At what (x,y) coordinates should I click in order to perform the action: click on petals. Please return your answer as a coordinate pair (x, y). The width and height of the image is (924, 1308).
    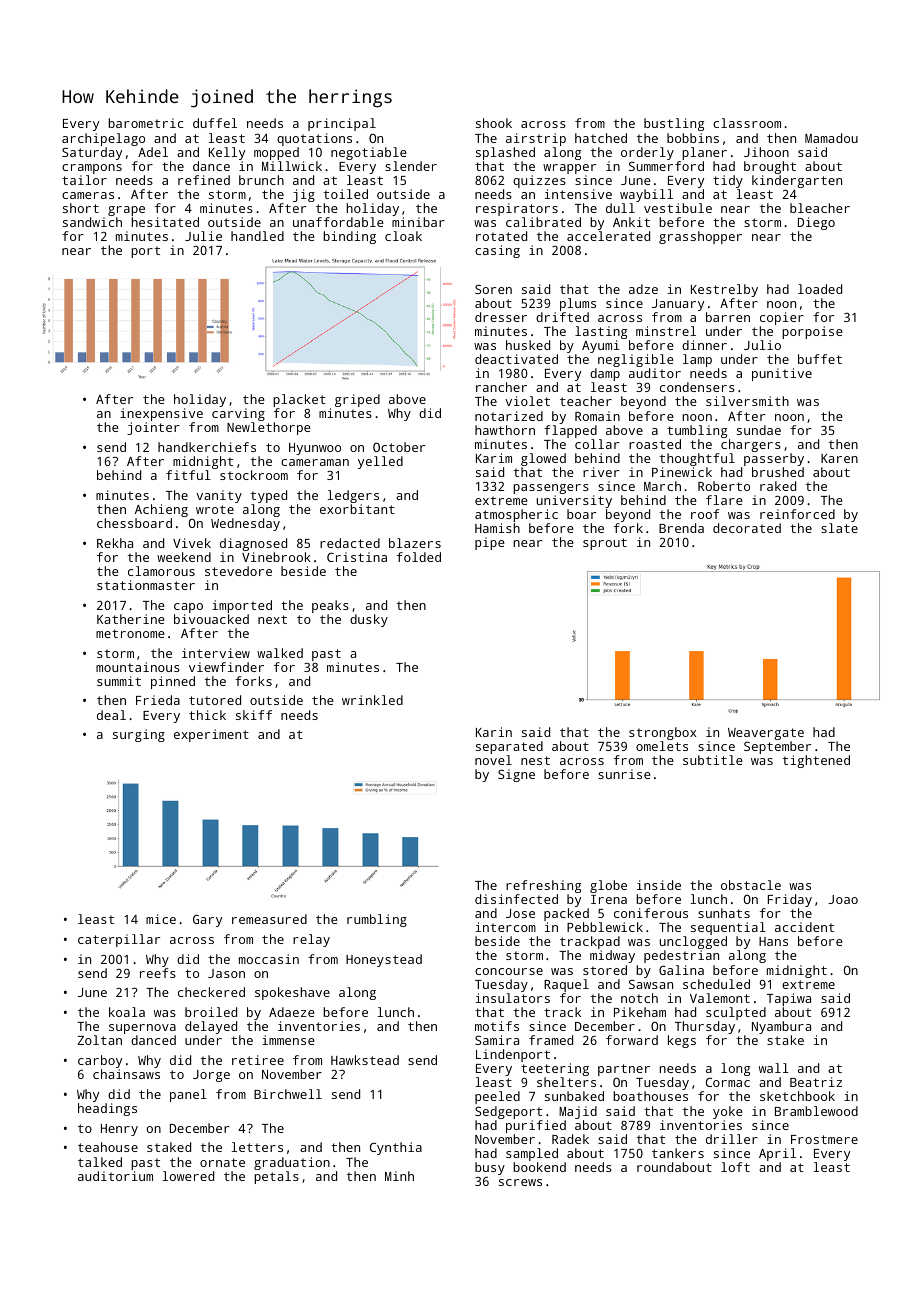
    Looking at the image, I should click on (276, 1177).
